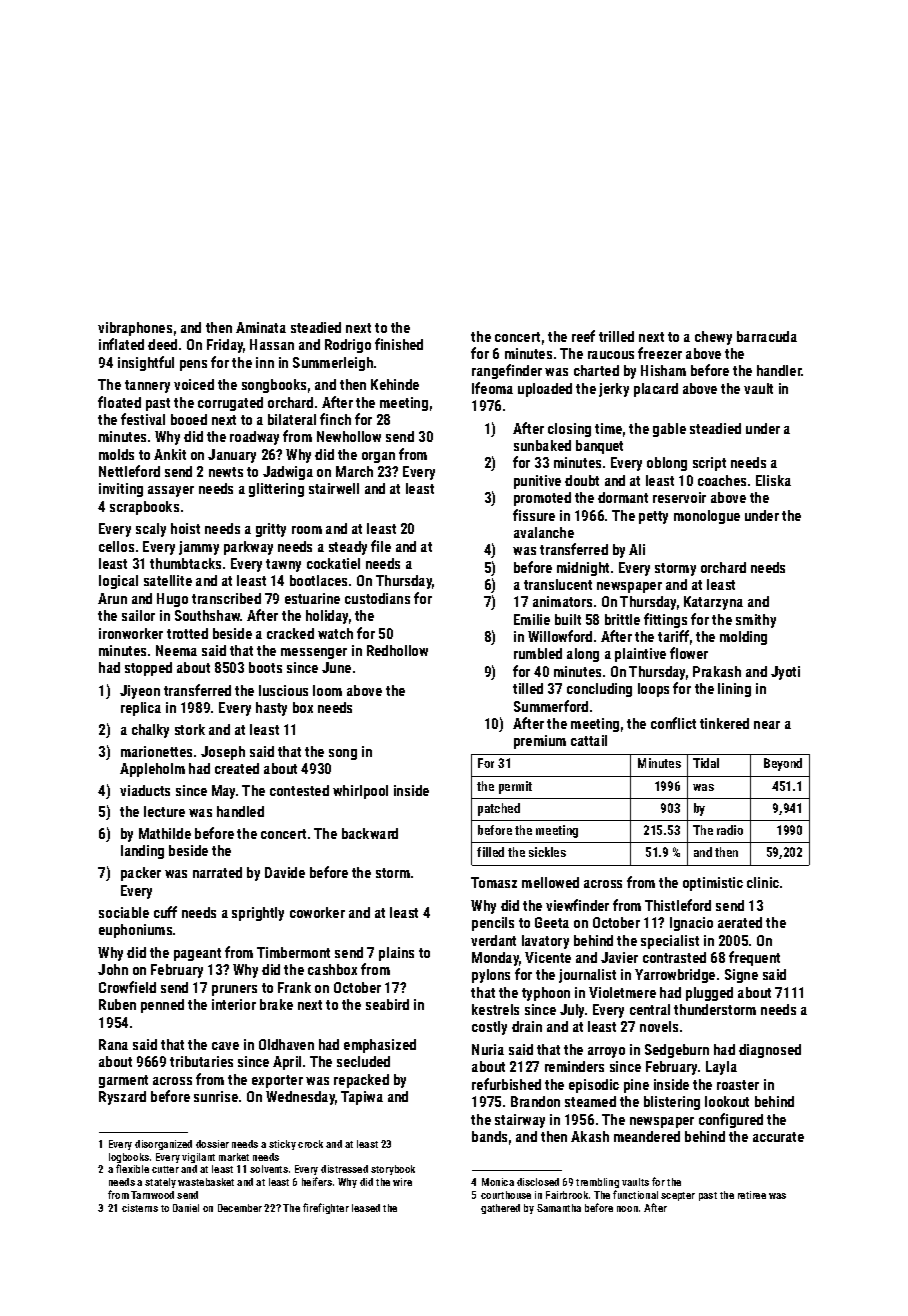 The image size is (908, 1316). I want to click on narrated, so click(217, 872).
